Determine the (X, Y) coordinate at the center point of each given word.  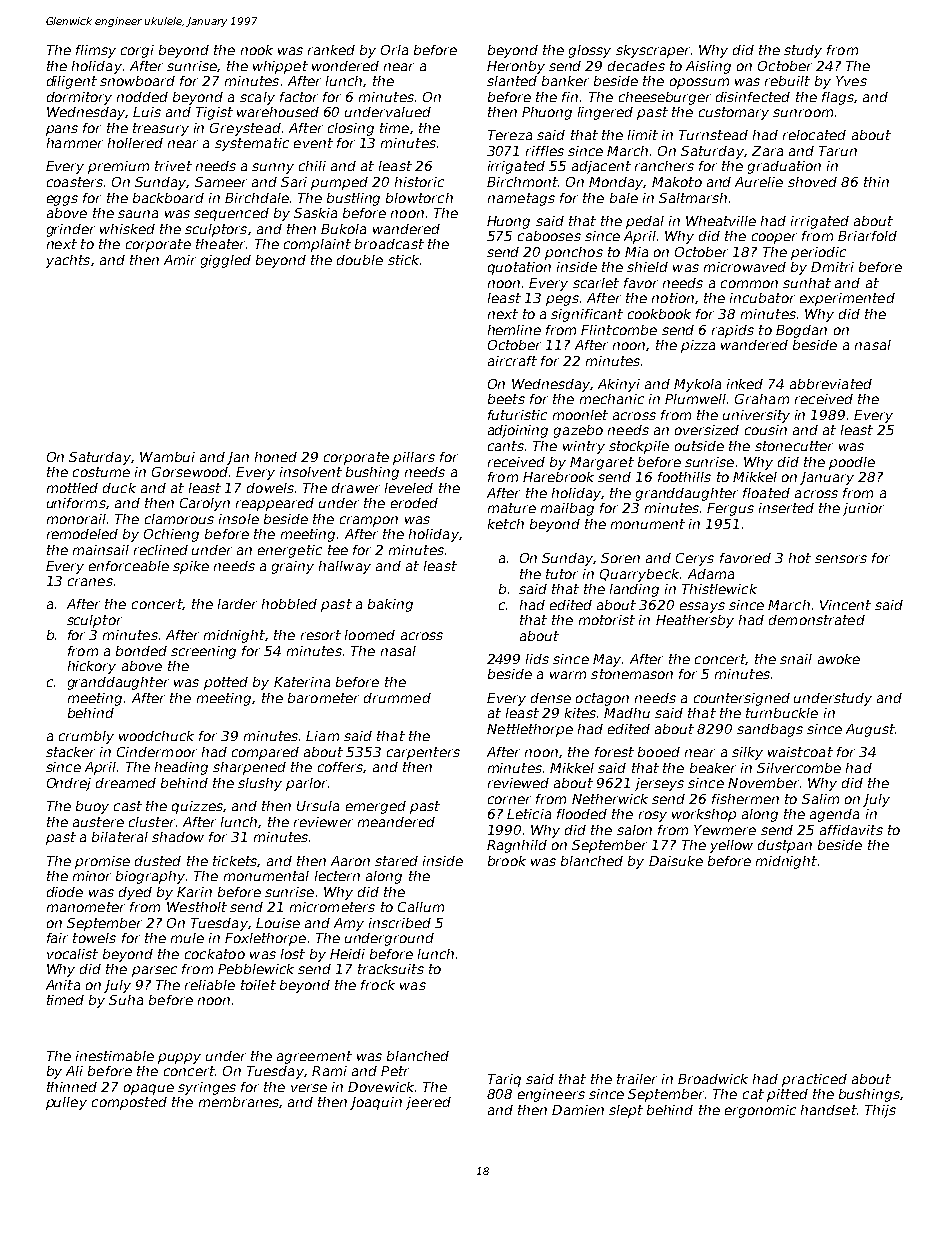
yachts (68, 261)
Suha (126, 1000)
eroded (414, 503)
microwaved (745, 267)
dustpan (785, 846)
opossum (699, 83)
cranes (90, 582)
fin (570, 97)
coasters (75, 182)
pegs (562, 300)
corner (509, 800)
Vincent (845, 605)
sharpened (249, 768)
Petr (395, 1071)
